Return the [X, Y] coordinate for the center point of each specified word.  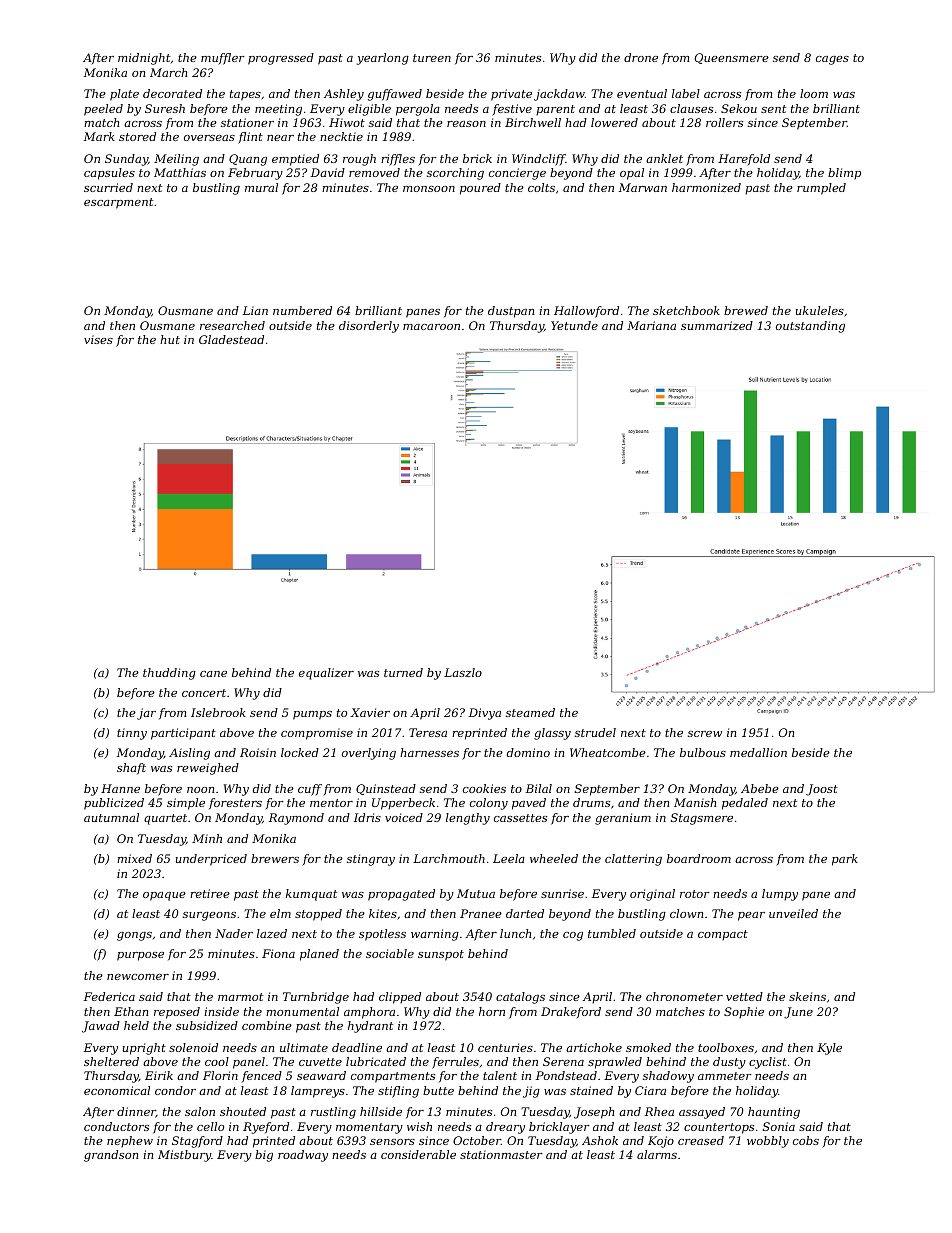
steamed [530, 712]
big [264, 1156]
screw [705, 734]
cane [213, 674]
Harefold [744, 160]
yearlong [383, 59]
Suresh [165, 108]
